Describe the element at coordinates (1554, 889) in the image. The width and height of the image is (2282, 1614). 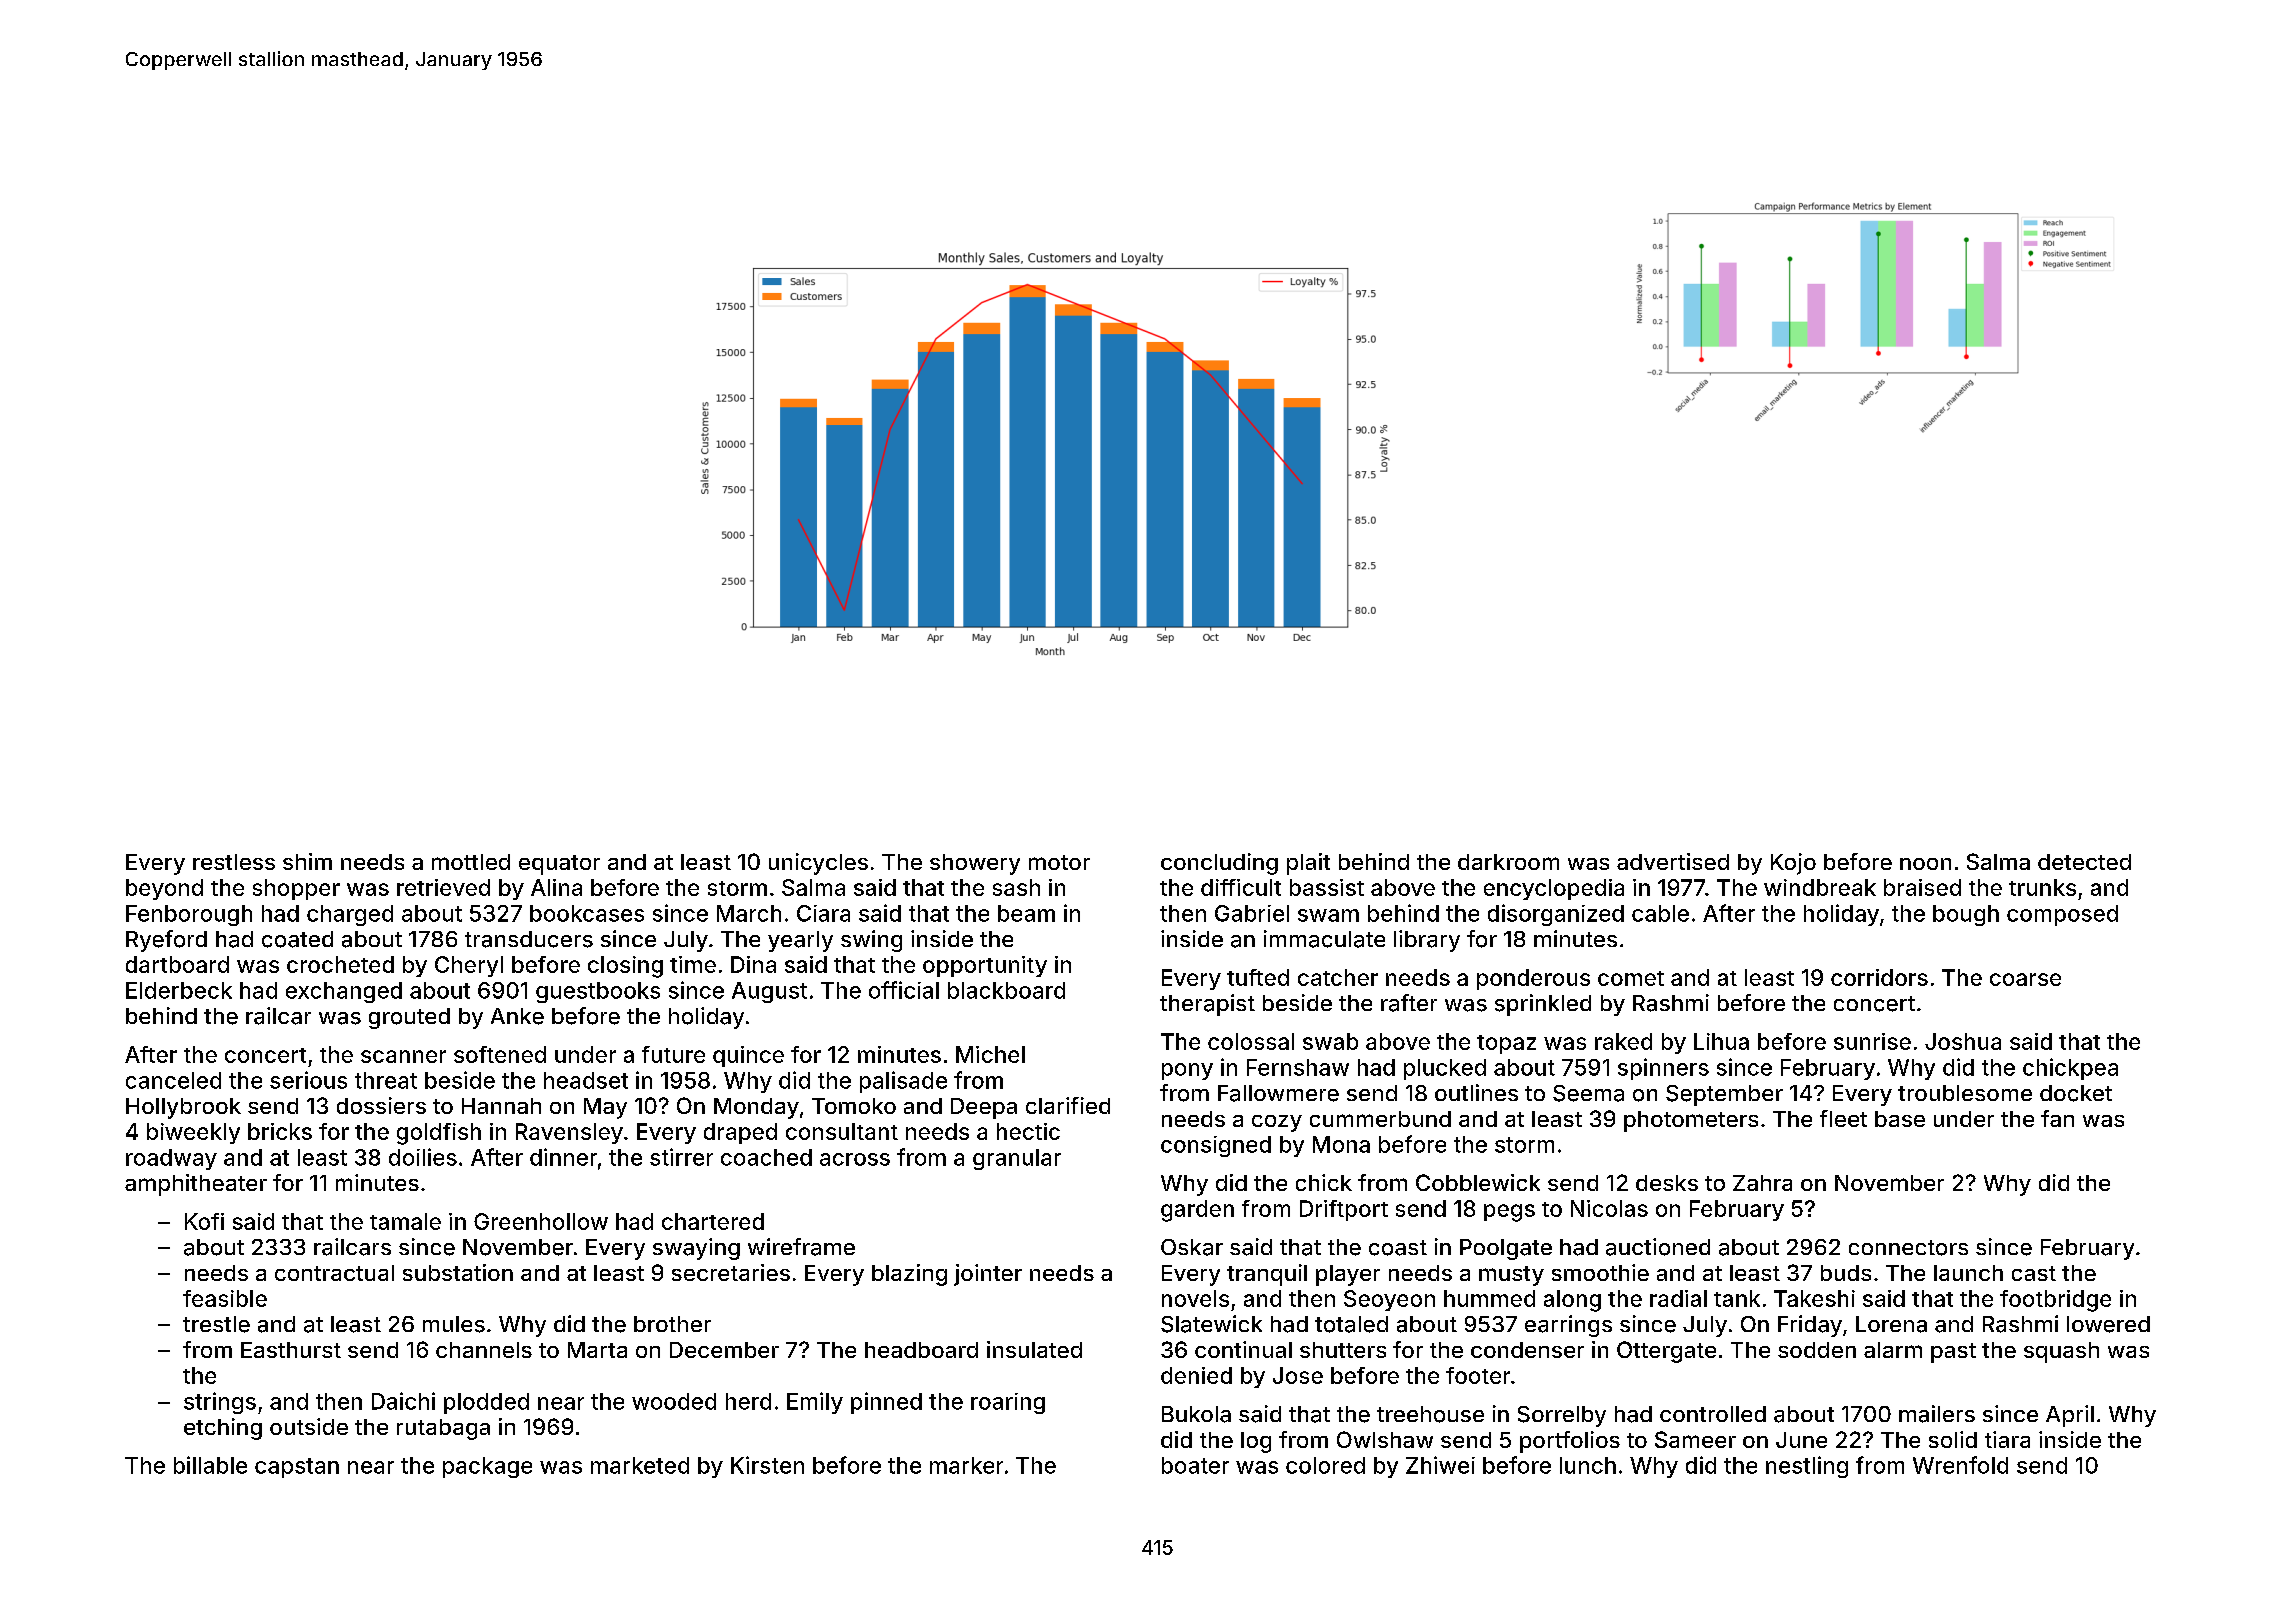
I see `encyclopedia` at that location.
